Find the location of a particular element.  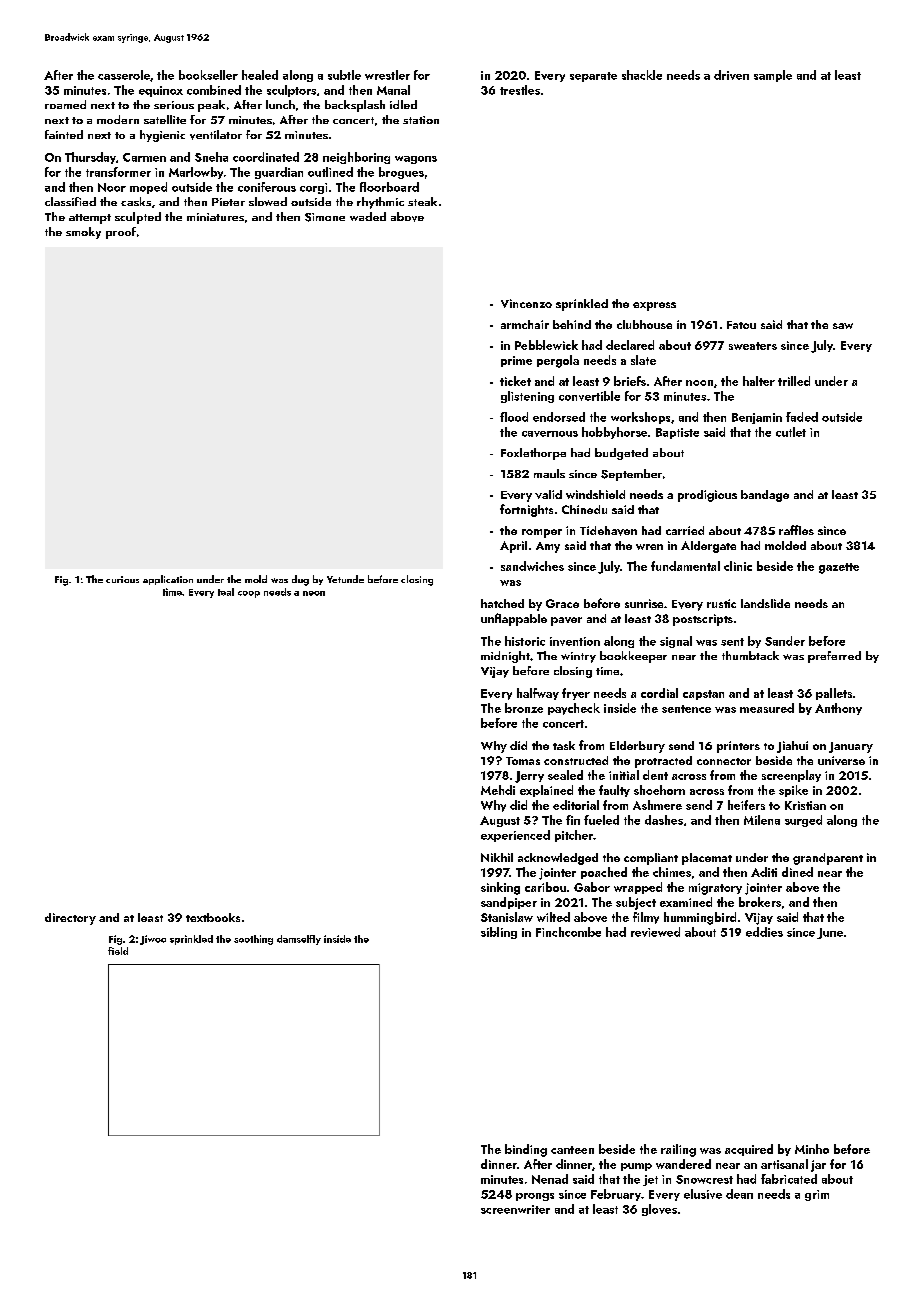

railing is located at coordinates (678, 1150).
